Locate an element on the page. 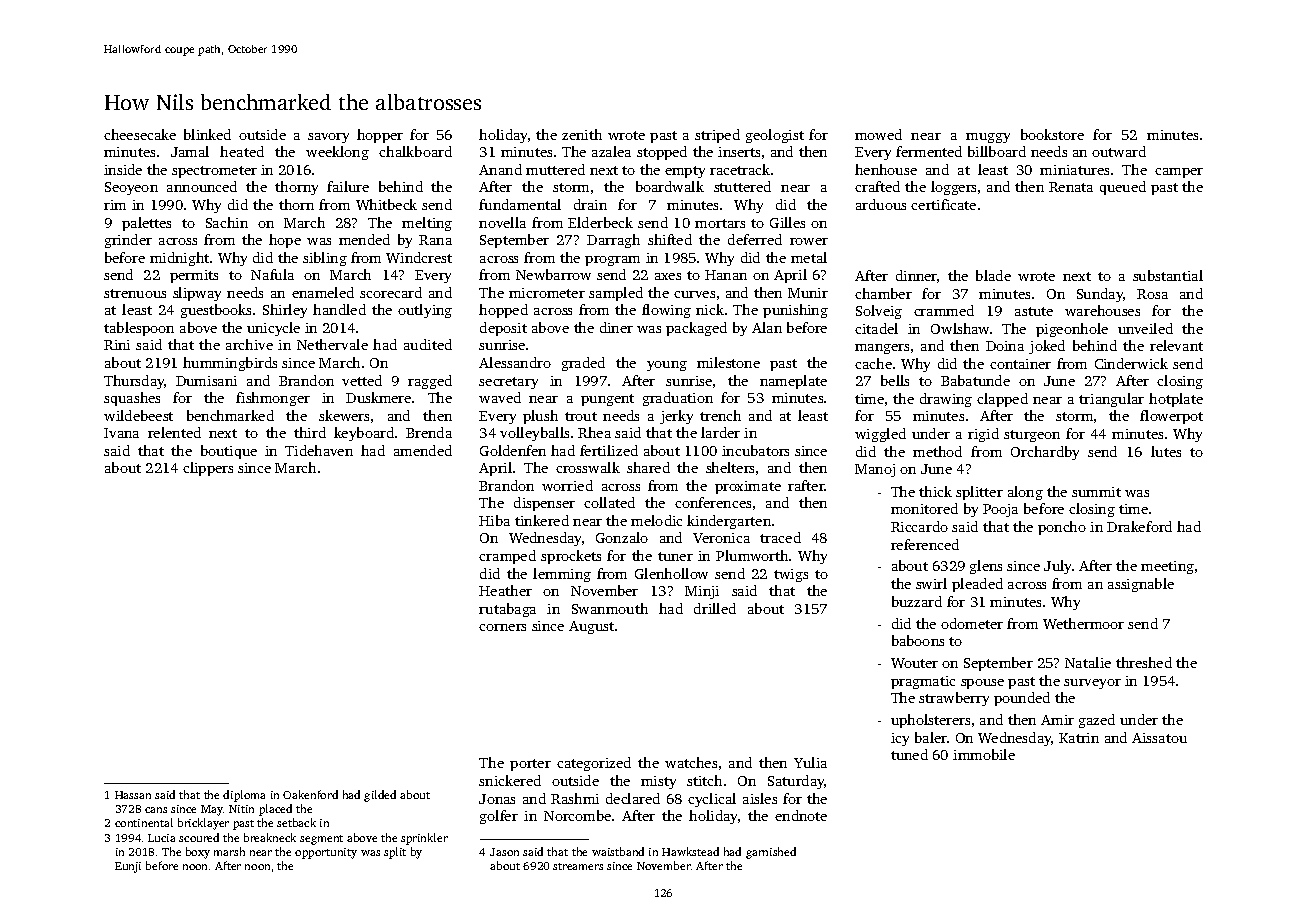  misty is located at coordinates (658, 782).
